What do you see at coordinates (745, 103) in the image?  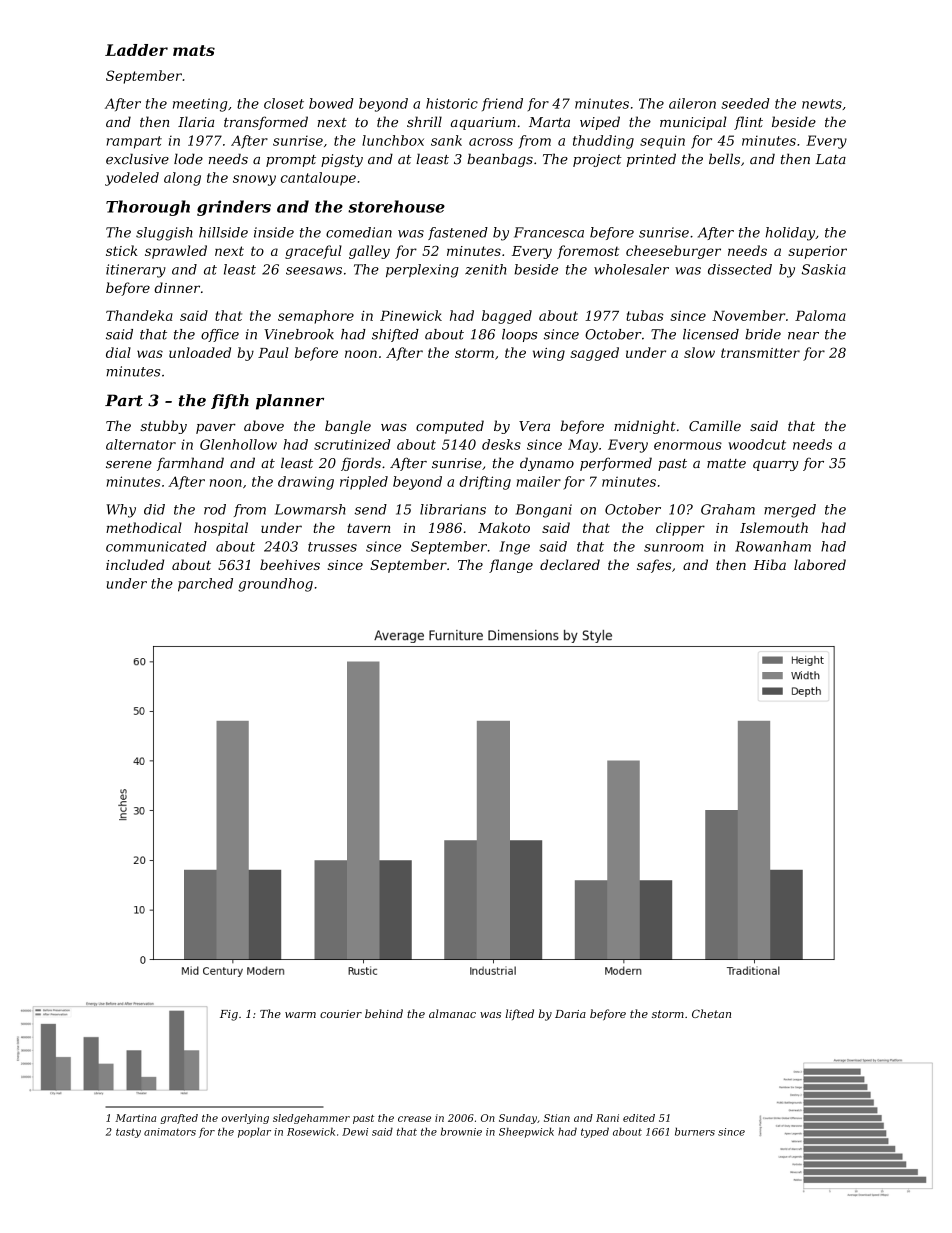 I see `seeded` at bounding box center [745, 103].
